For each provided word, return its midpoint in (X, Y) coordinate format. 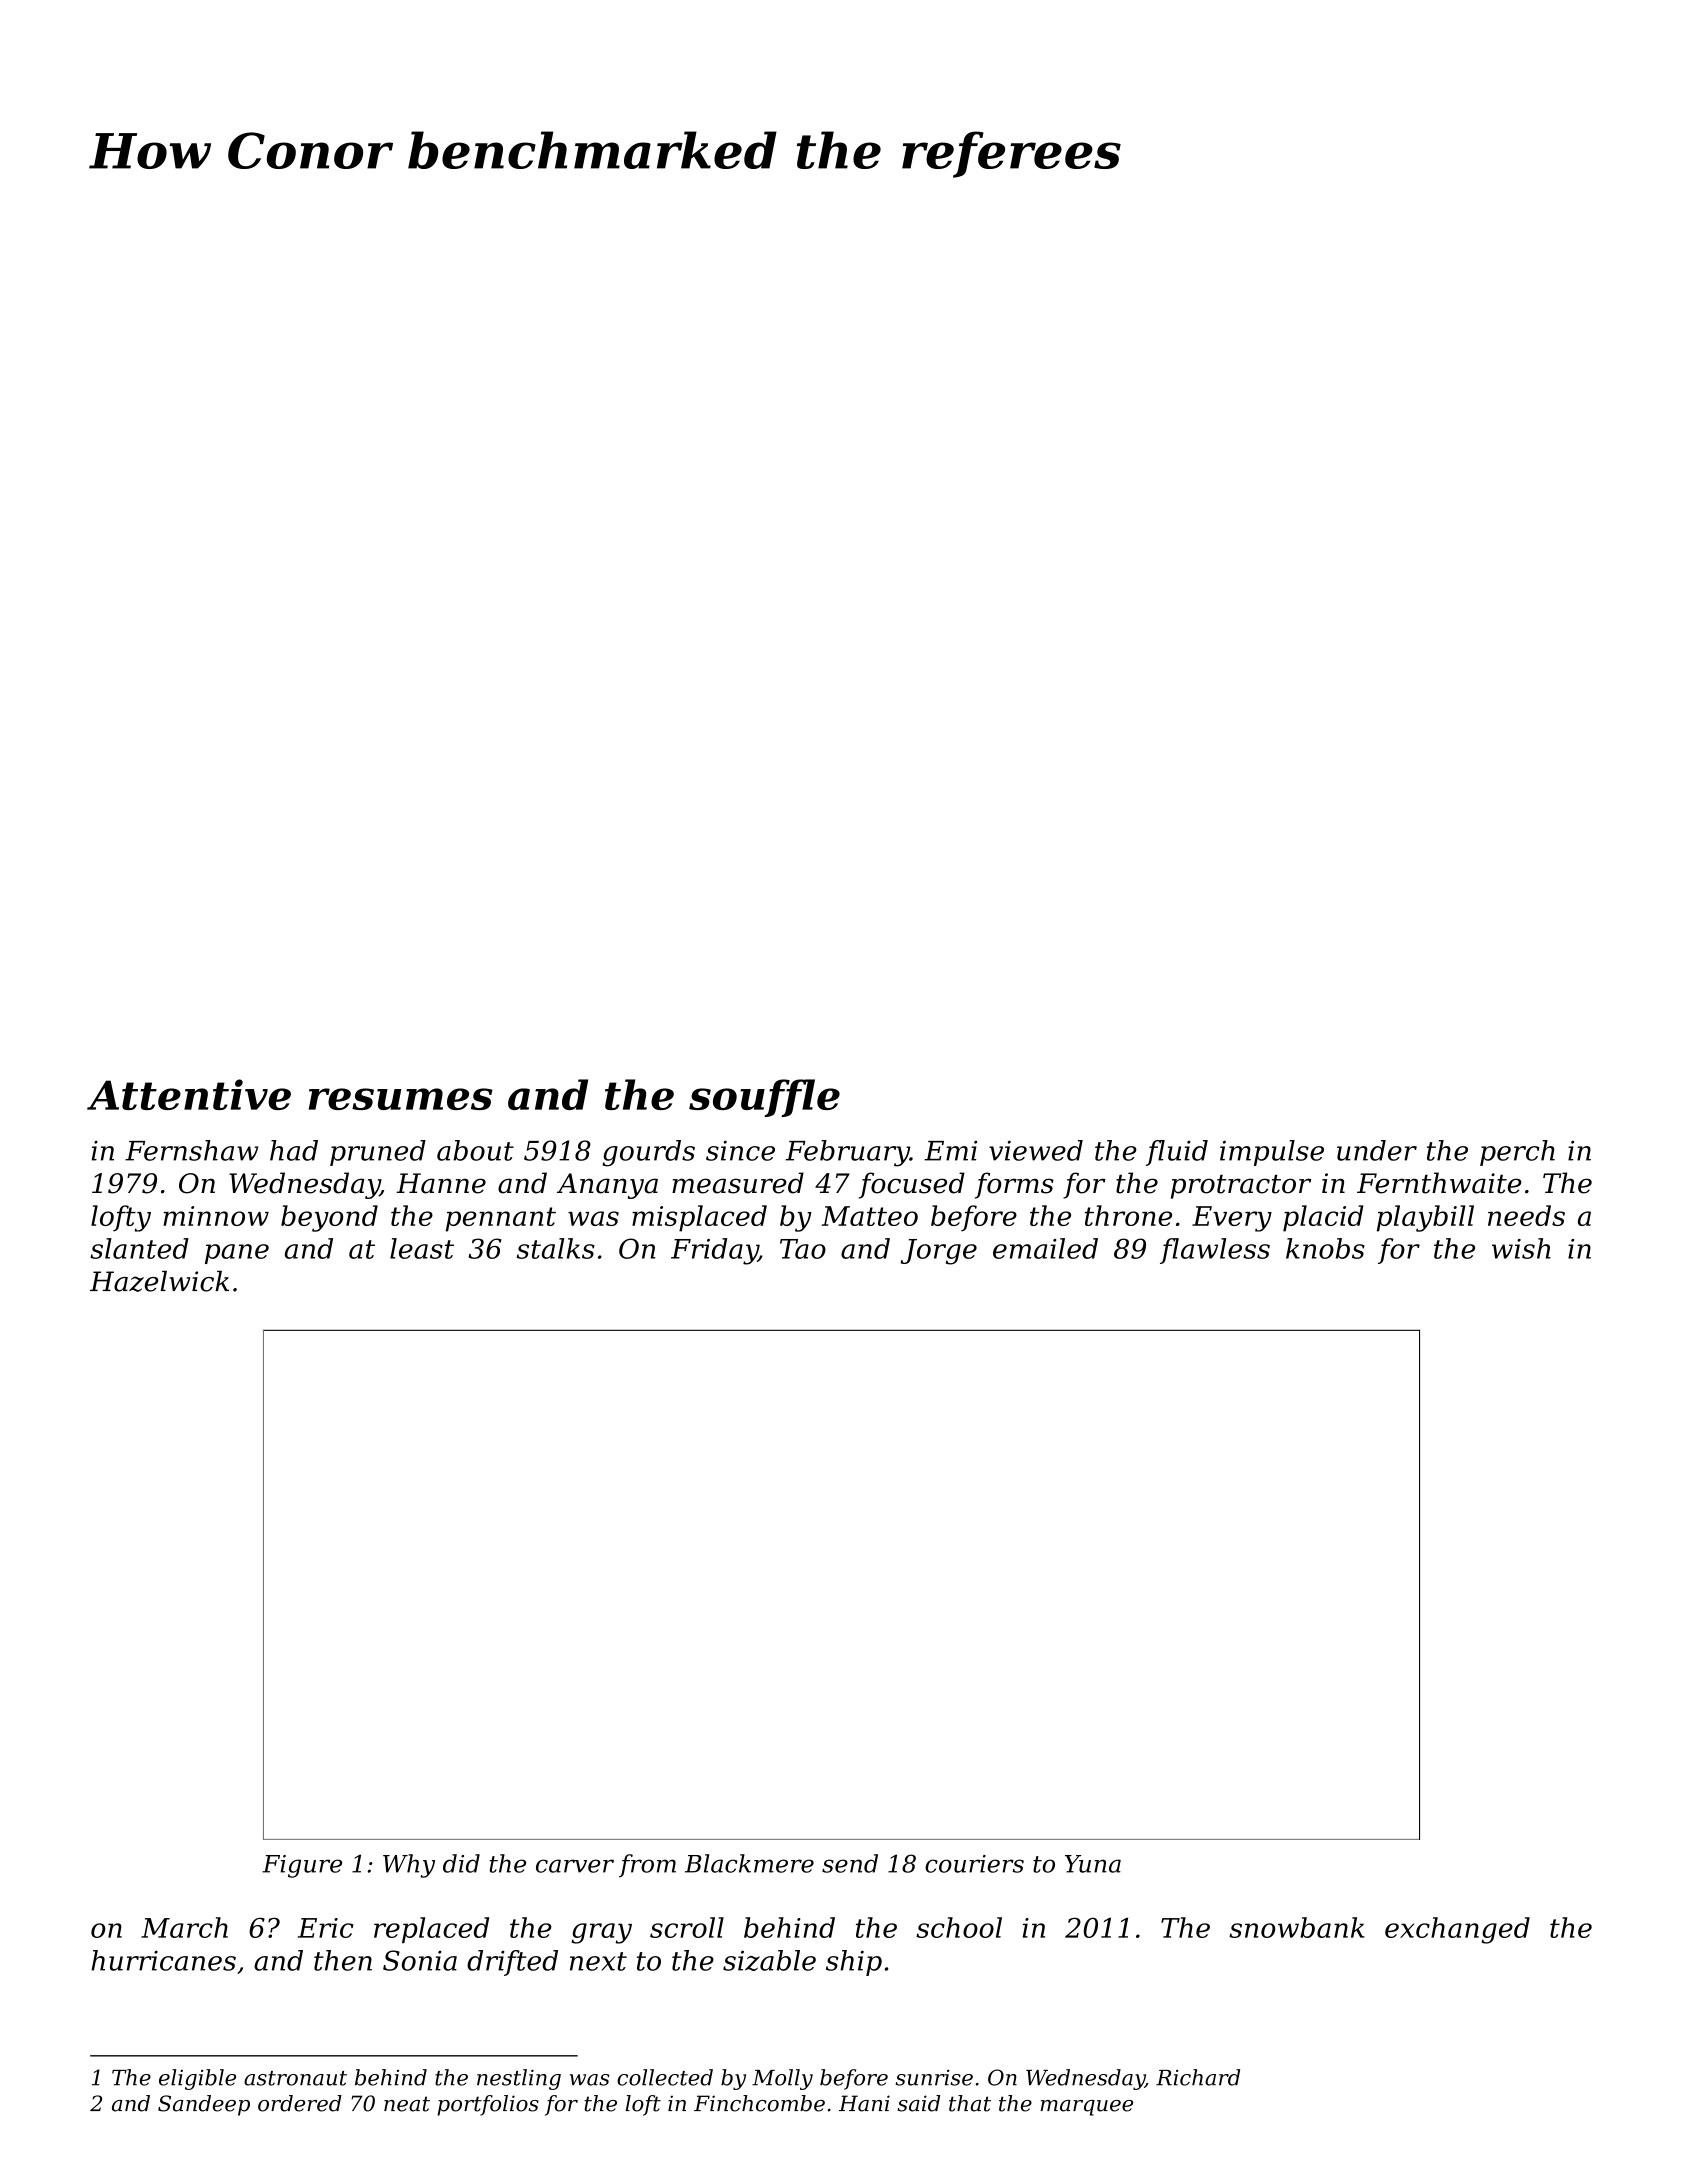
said (919, 2103)
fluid (1177, 1153)
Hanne (441, 1183)
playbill (1425, 1218)
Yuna (1093, 1864)
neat (407, 2104)
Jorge (939, 1252)
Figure (302, 1866)
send (850, 1863)
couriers (974, 1864)
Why (409, 1866)
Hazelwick (159, 1281)
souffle (764, 1098)
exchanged (1457, 1930)
